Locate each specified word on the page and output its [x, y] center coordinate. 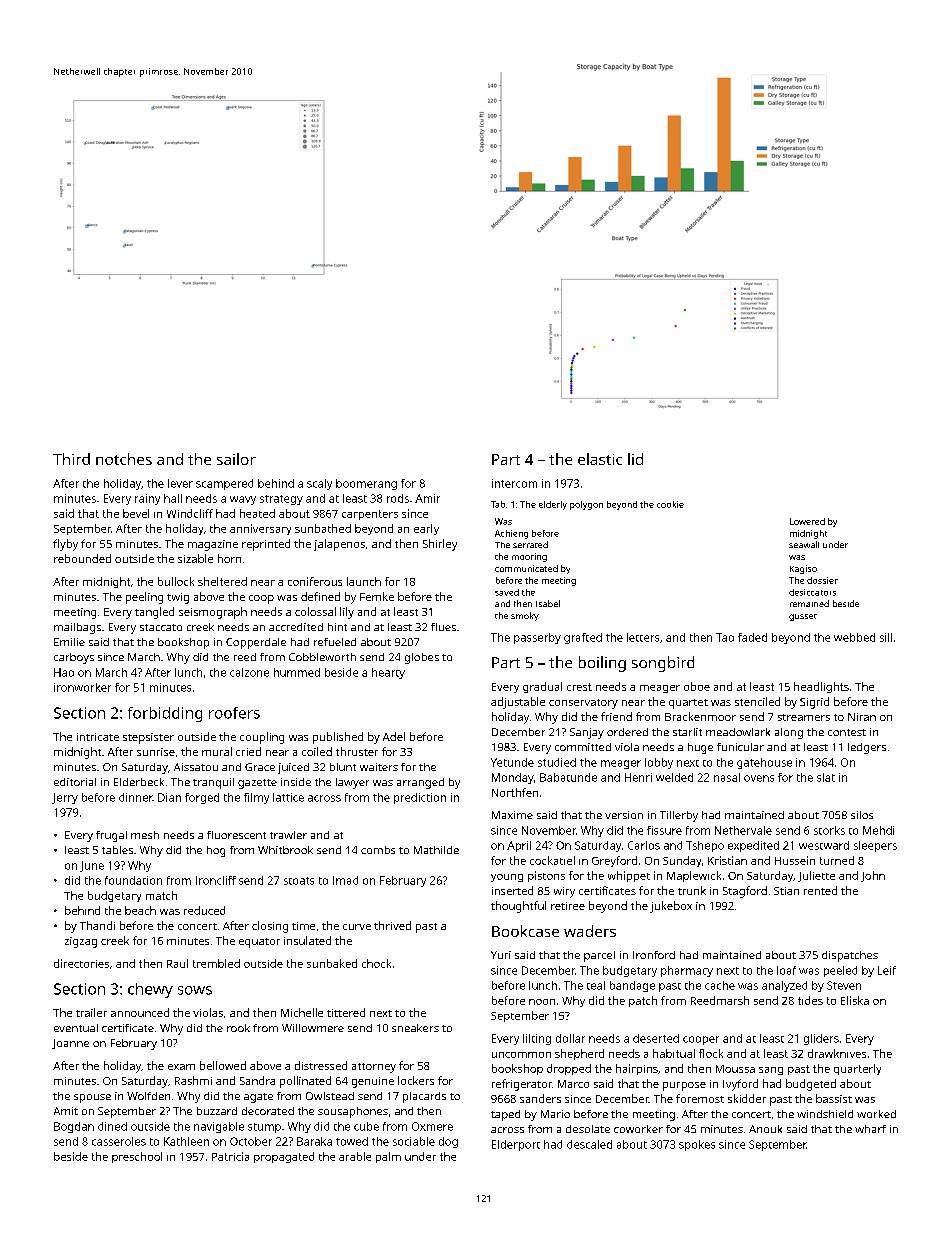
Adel [394, 736]
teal [596, 985]
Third [71, 459]
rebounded [82, 558]
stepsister [148, 738]
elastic [600, 459]
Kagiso [803, 569]
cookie [670, 504]
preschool [137, 1157]
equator [259, 943]
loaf [786, 970]
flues [443, 627]
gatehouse [764, 763]
